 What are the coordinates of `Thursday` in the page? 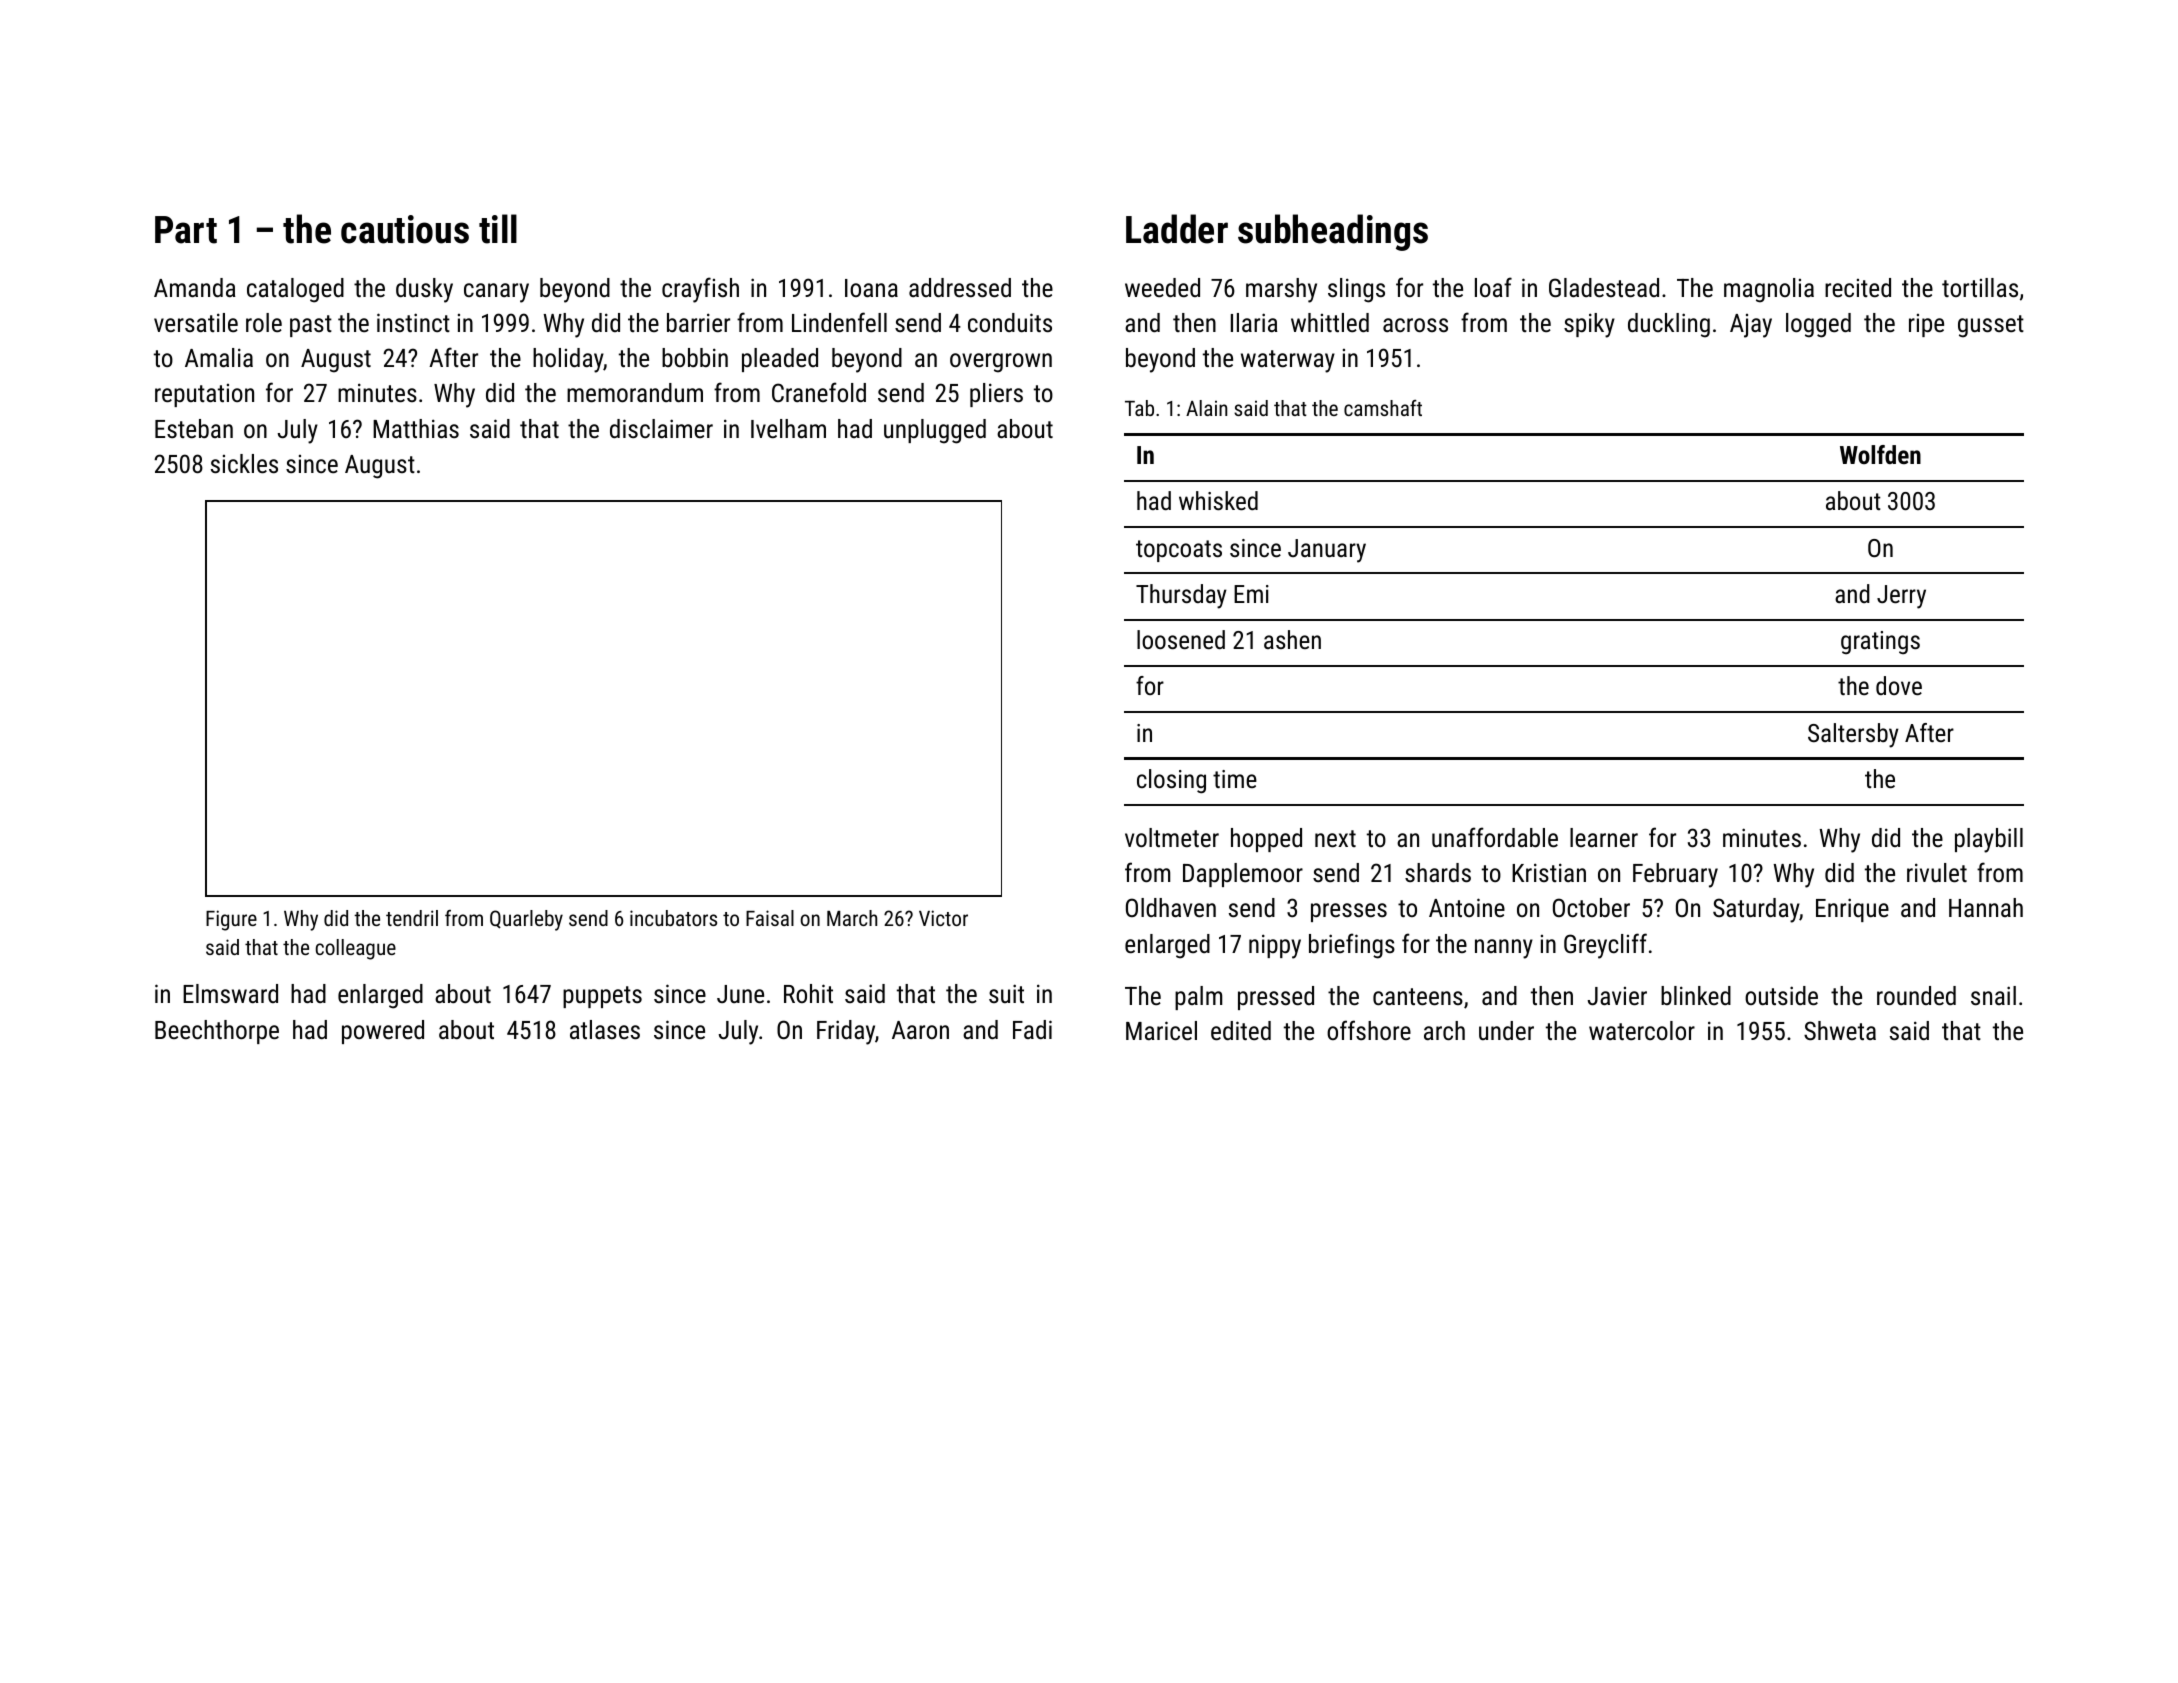 It's located at (1181, 596).
